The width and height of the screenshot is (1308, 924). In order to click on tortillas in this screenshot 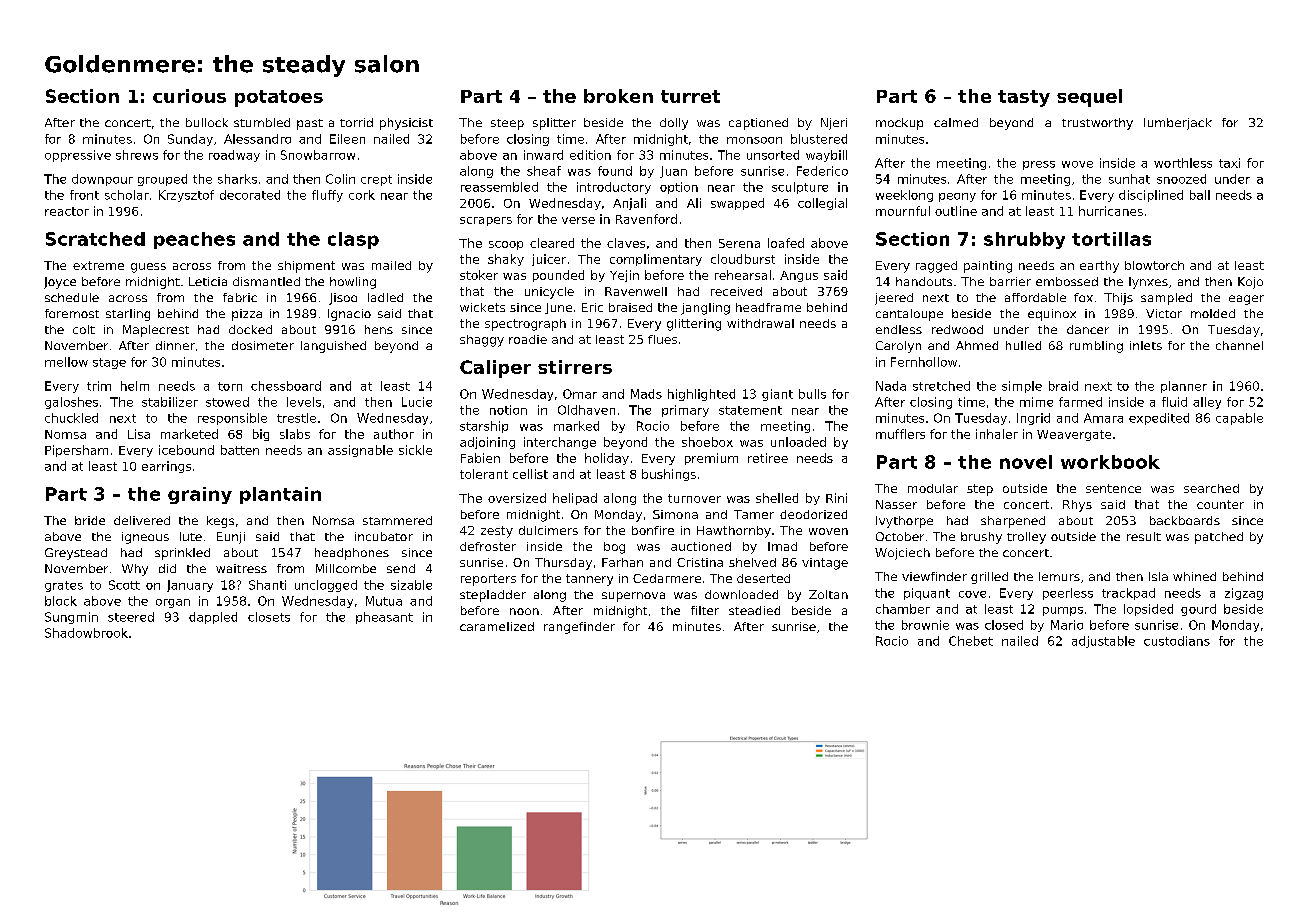, I will do `click(1111, 239)`.
